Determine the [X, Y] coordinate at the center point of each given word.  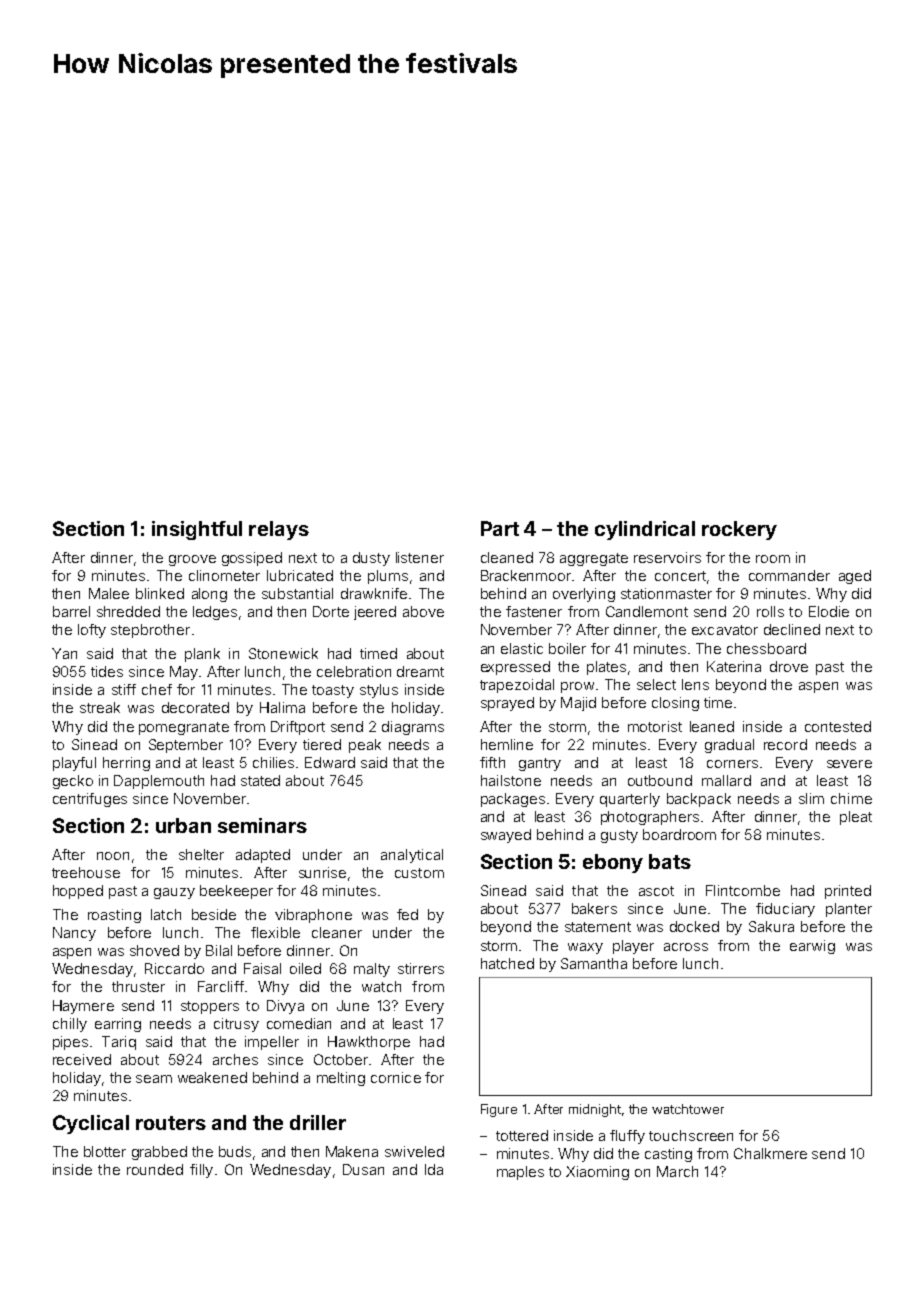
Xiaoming [597, 1173]
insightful [197, 530]
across [686, 947]
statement [598, 927]
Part [500, 528]
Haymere [83, 1007]
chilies [273, 762]
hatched [507, 963]
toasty [333, 691]
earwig [812, 947]
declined [792, 629]
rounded [155, 1169]
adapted [263, 856]
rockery [739, 530]
